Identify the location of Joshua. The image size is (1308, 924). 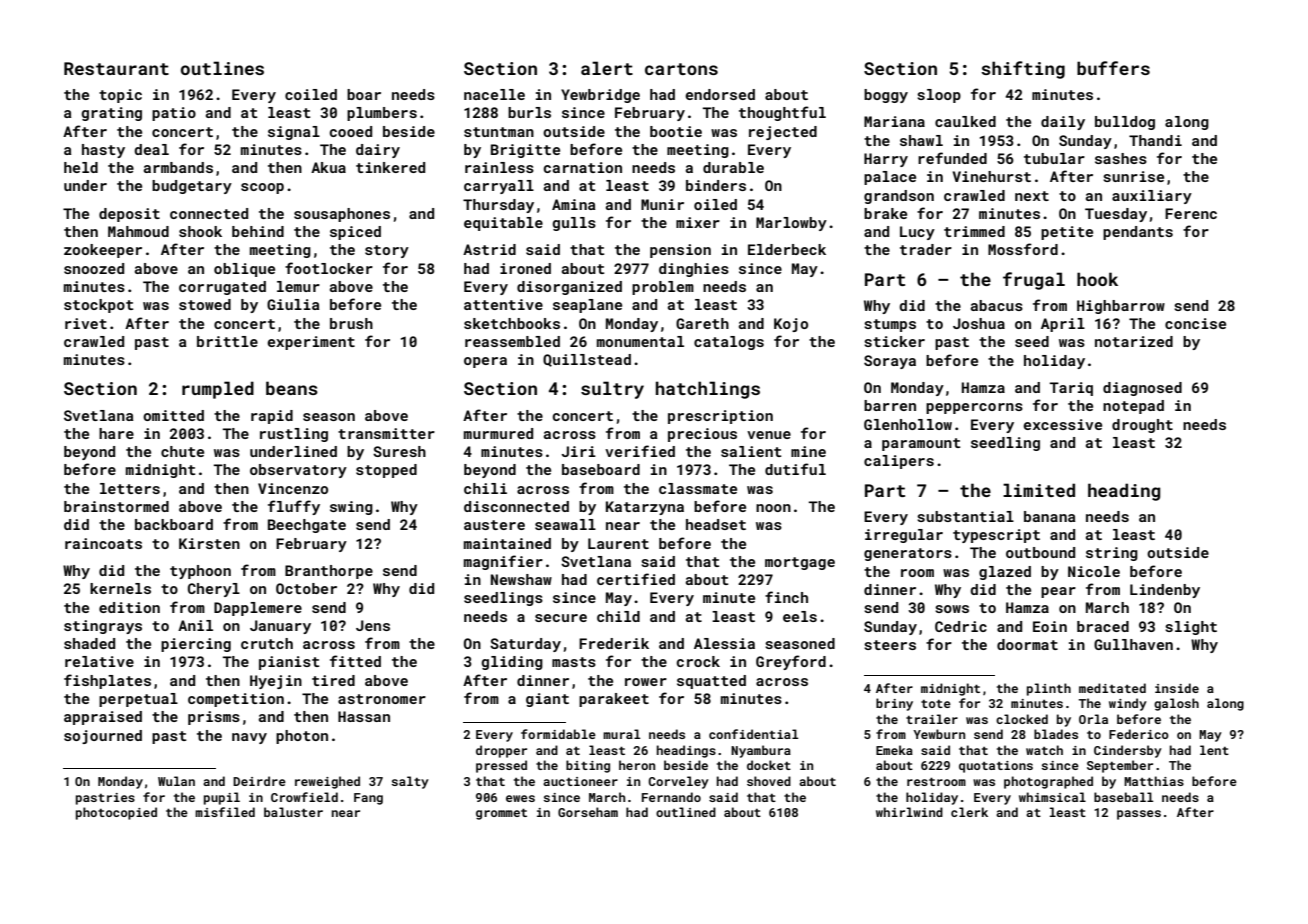
(979, 323).
